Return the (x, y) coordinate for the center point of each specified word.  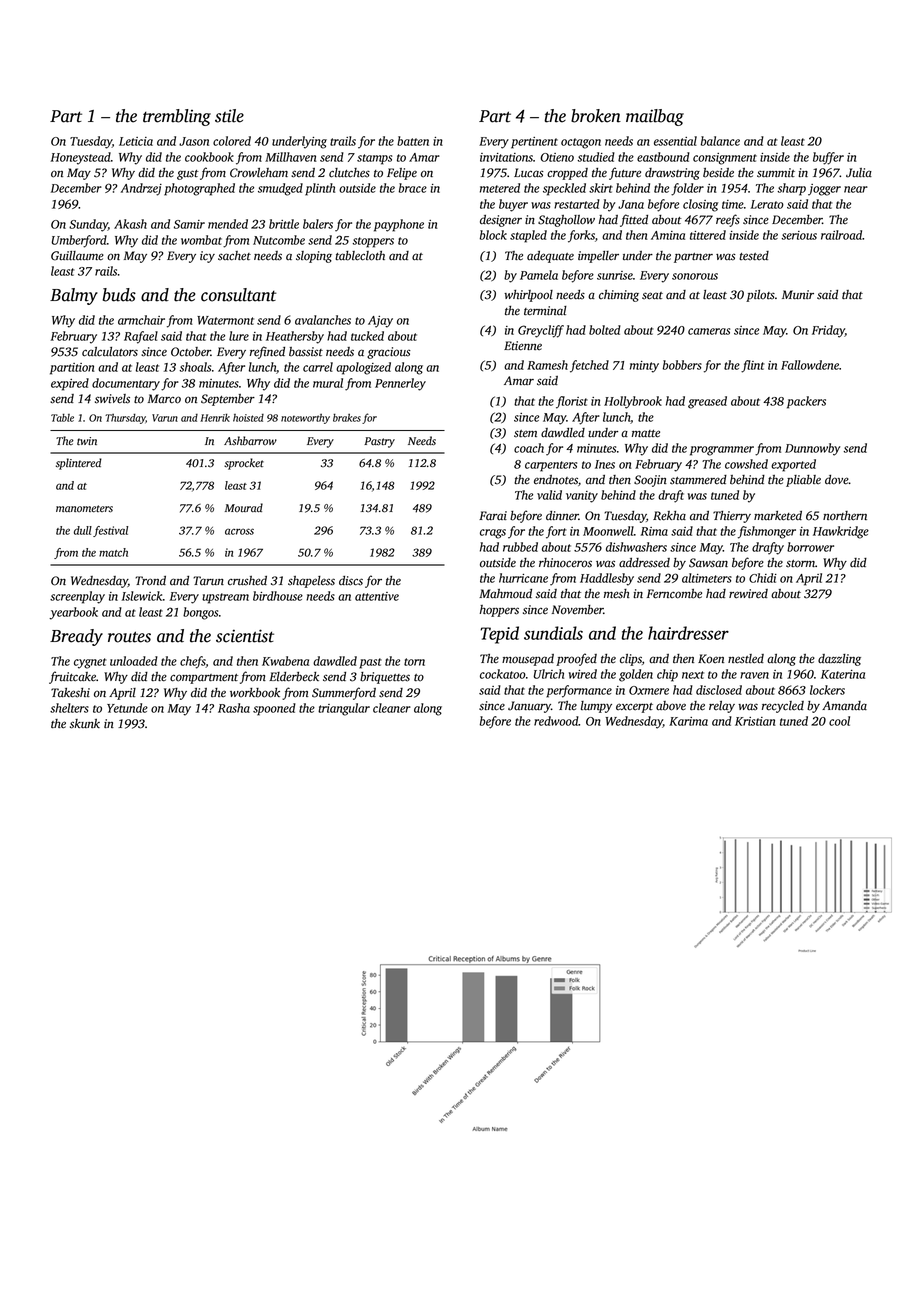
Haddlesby (607, 579)
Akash (130, 224)
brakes (347, 418)
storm (800, 564)
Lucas (529, 173)
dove (837, 480)
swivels (112, 399)
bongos (200, 613)
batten (413, 141)
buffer (828, 158)
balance (720, 141)
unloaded (134, 661)
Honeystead (81, 158)
